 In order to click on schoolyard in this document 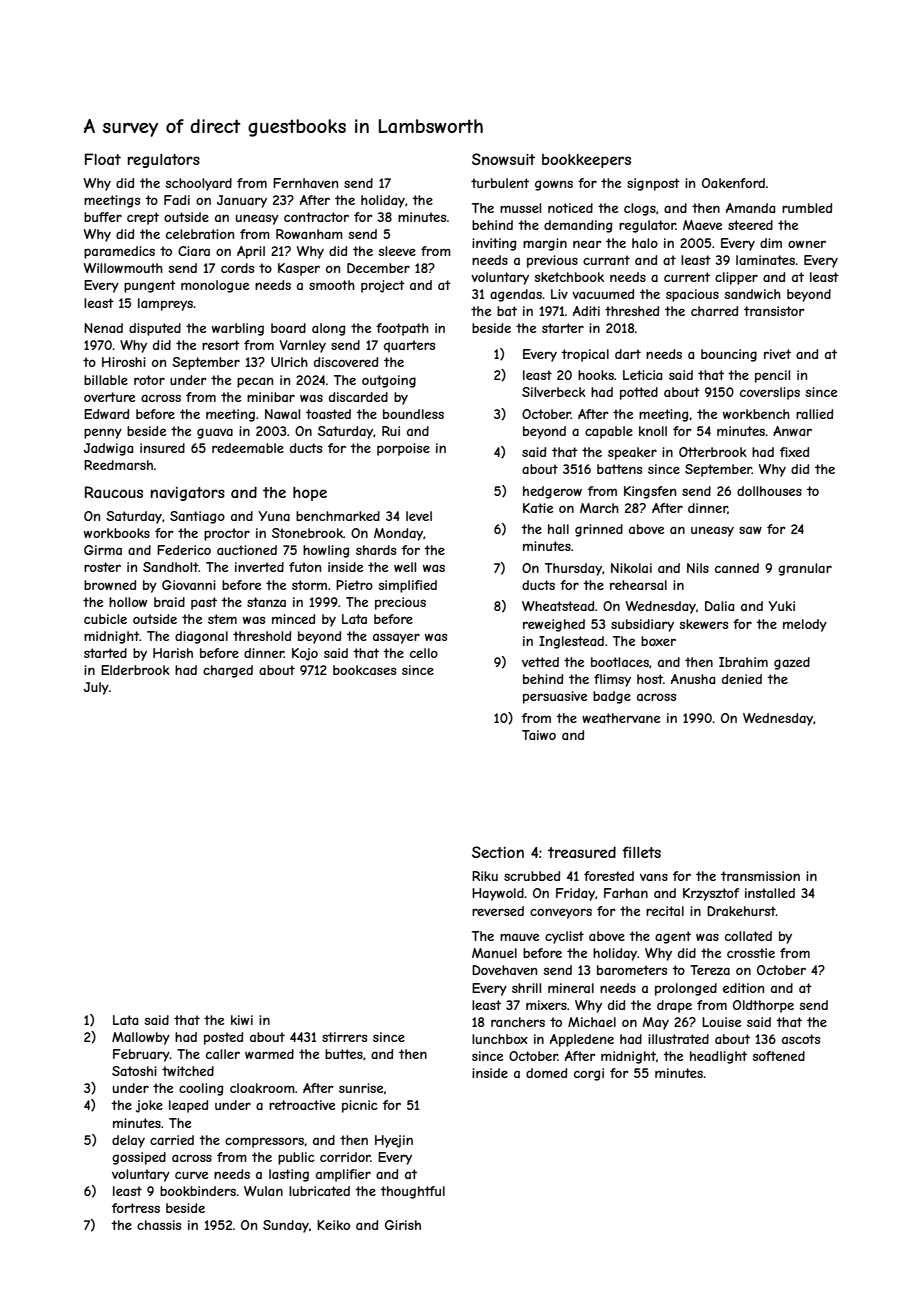, I will do `click(199, 184)`.
